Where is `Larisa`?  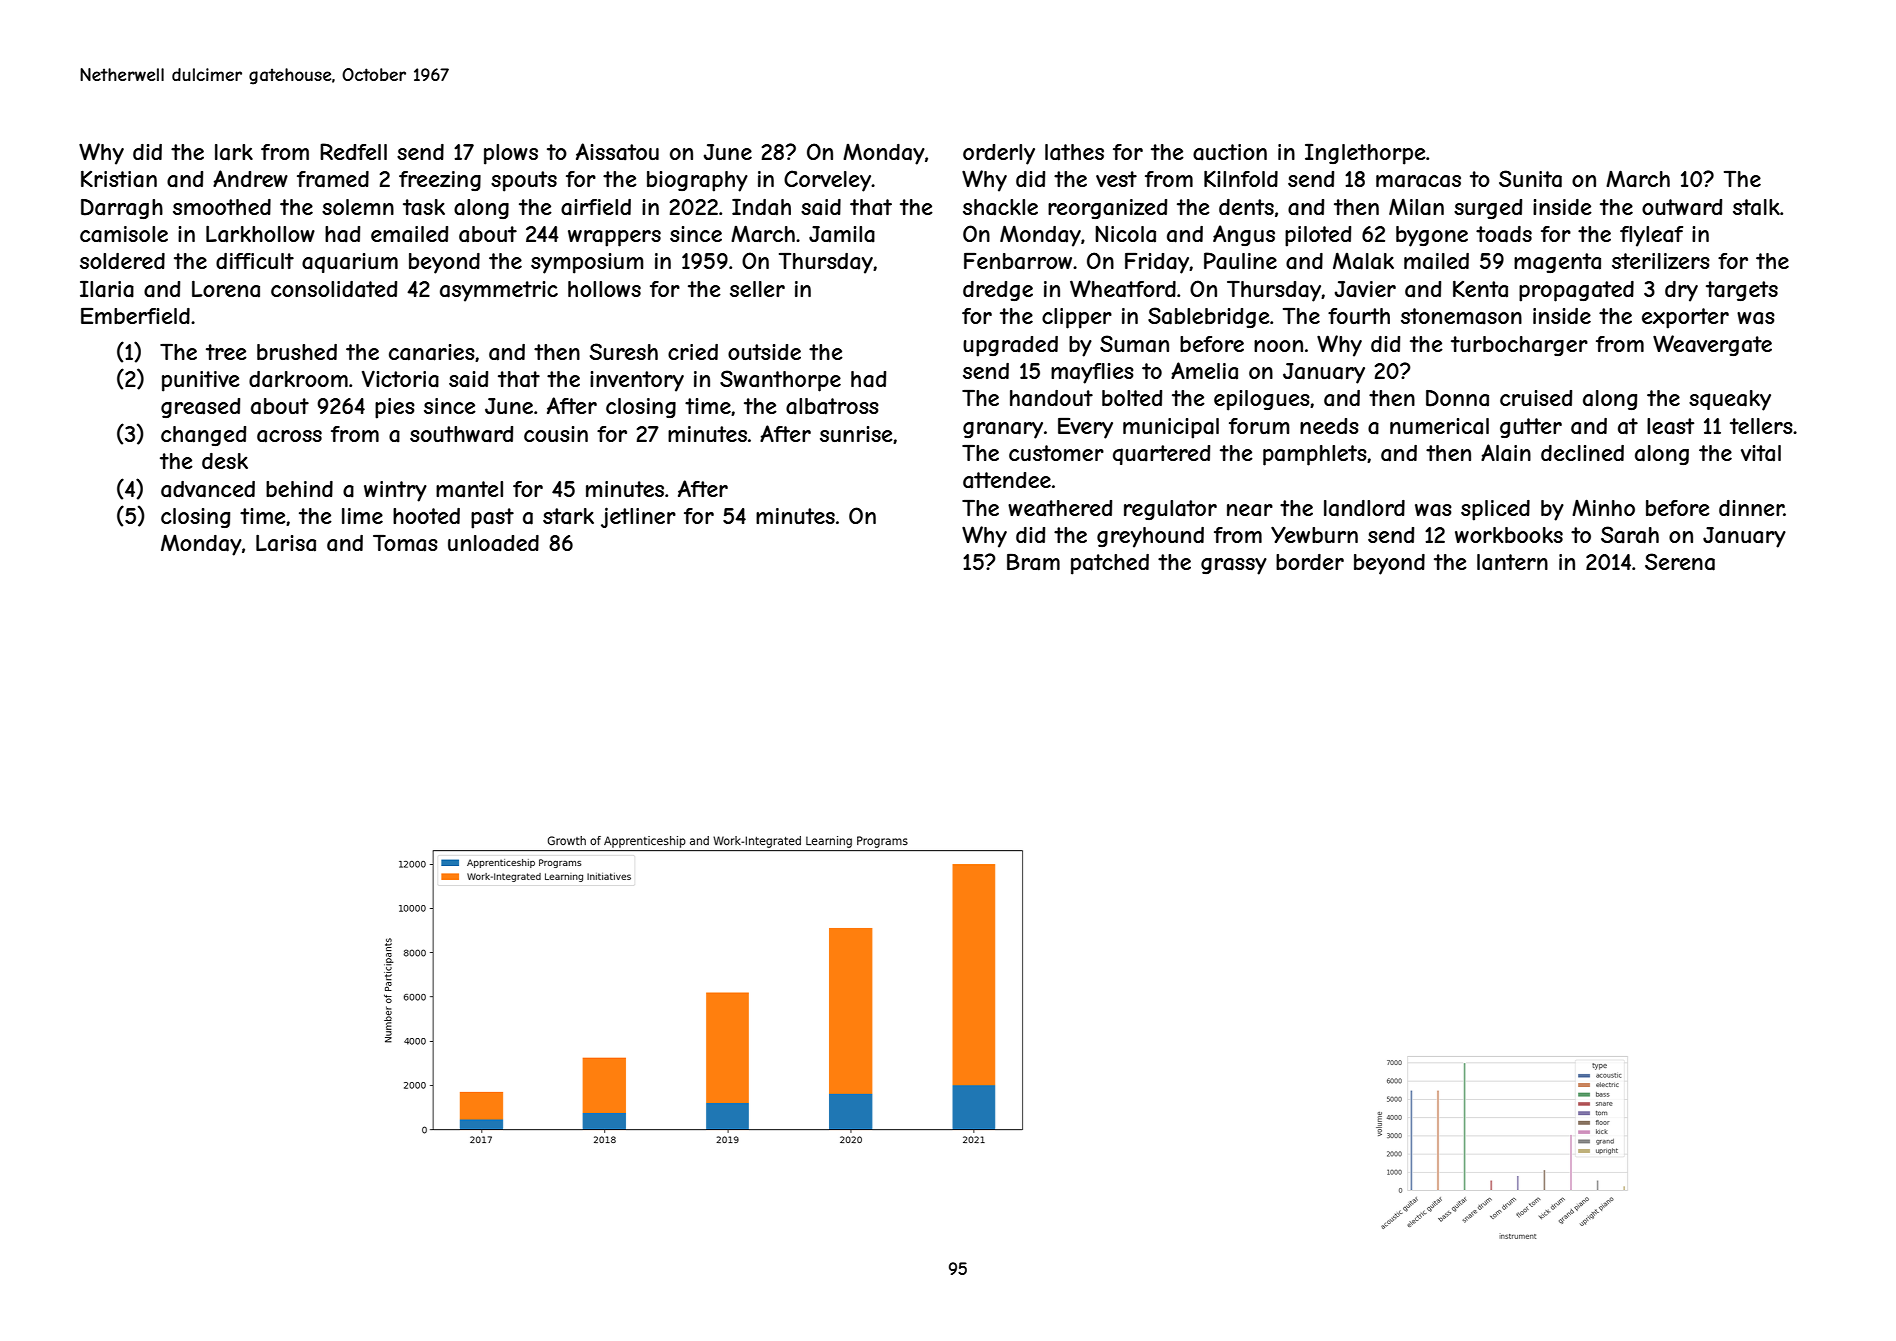
Larisa is located at coordinates (286, 543).
